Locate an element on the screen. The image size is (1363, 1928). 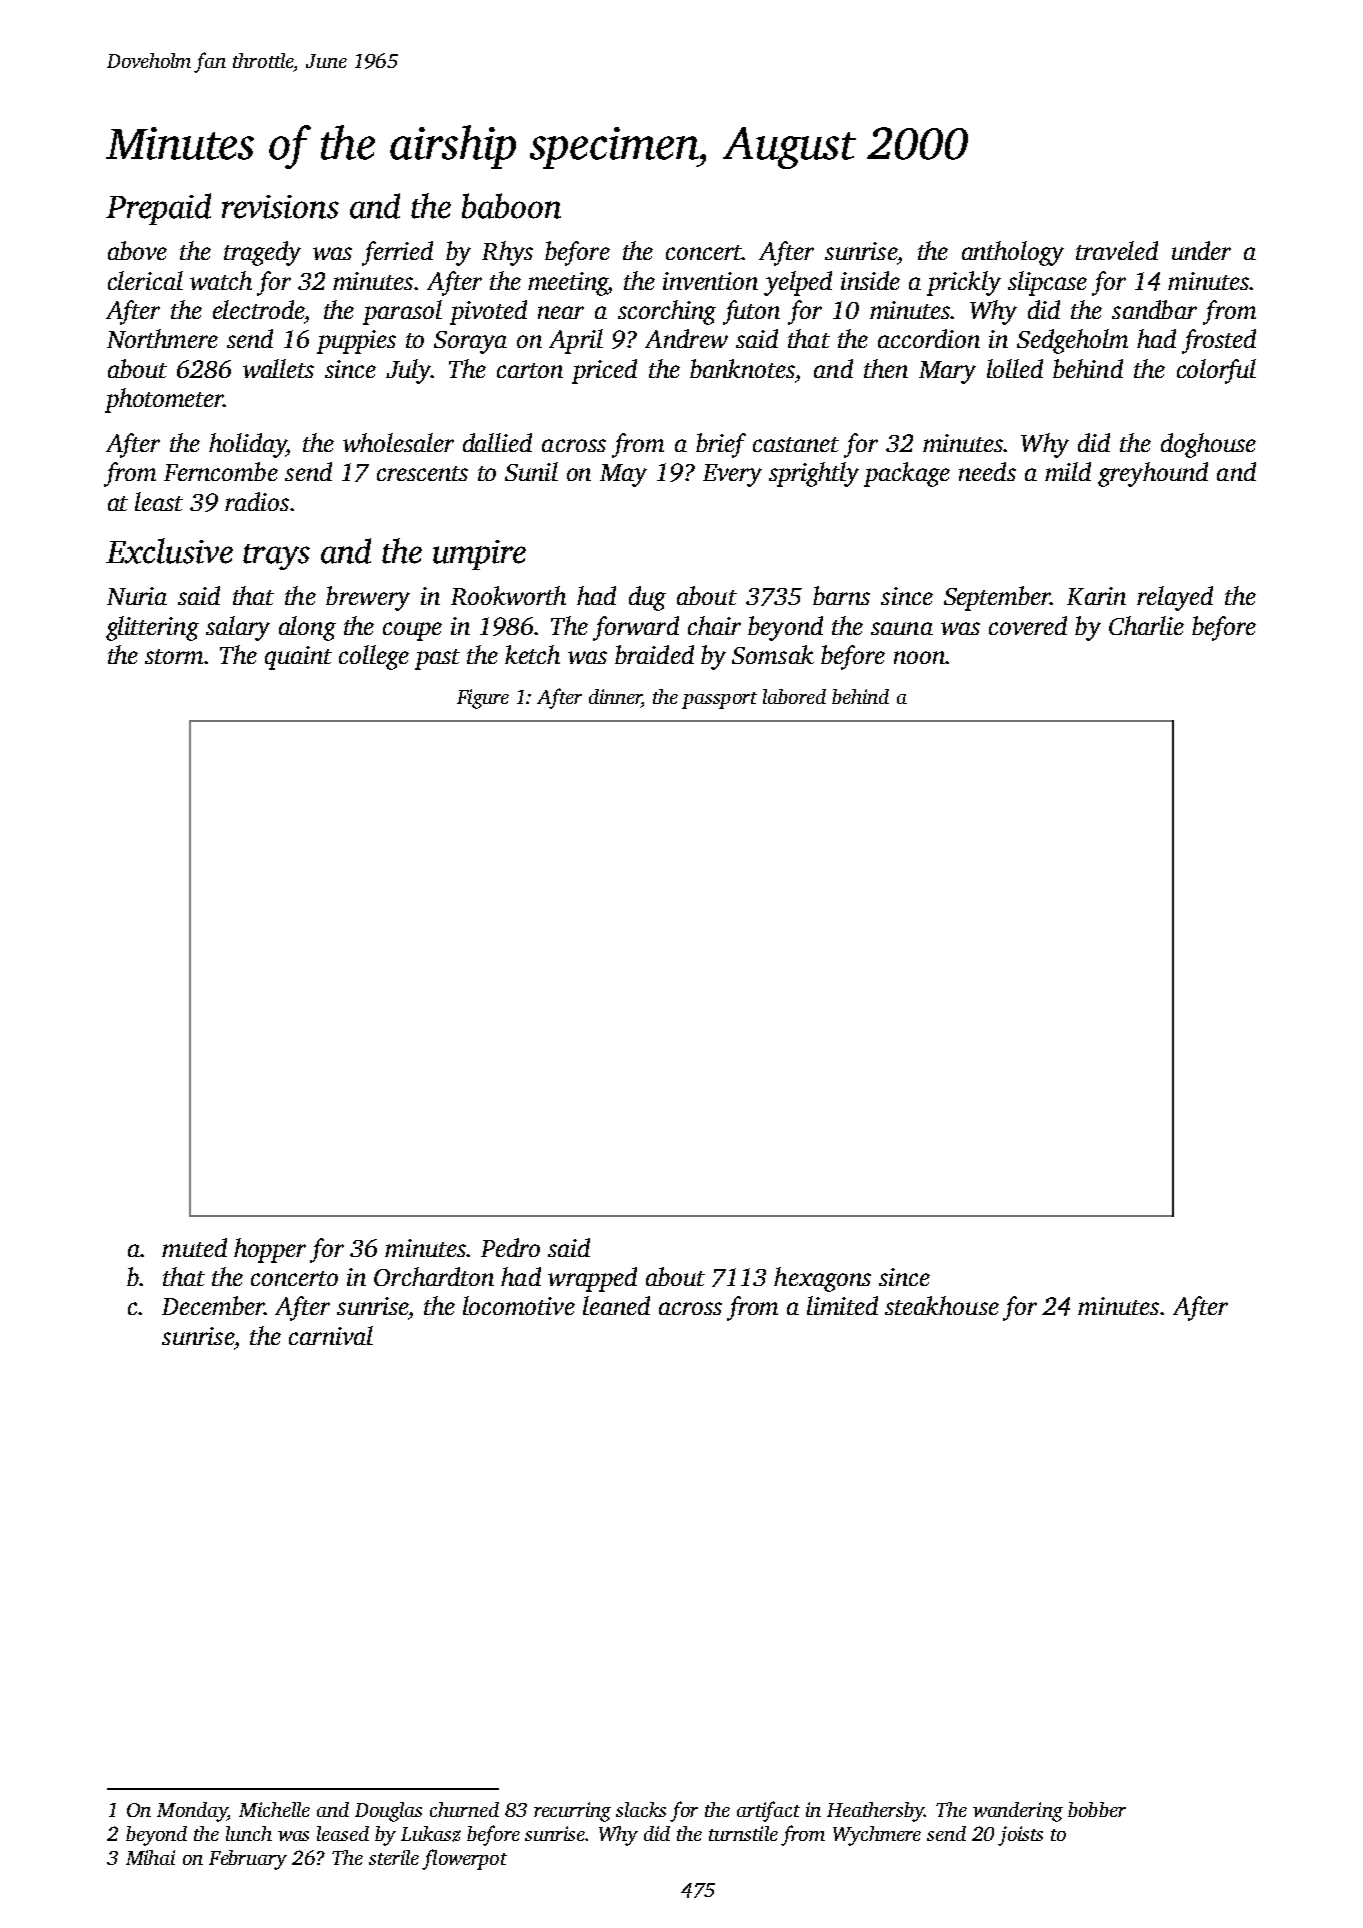
steakhouse is located at coordinates (942, 1305).
